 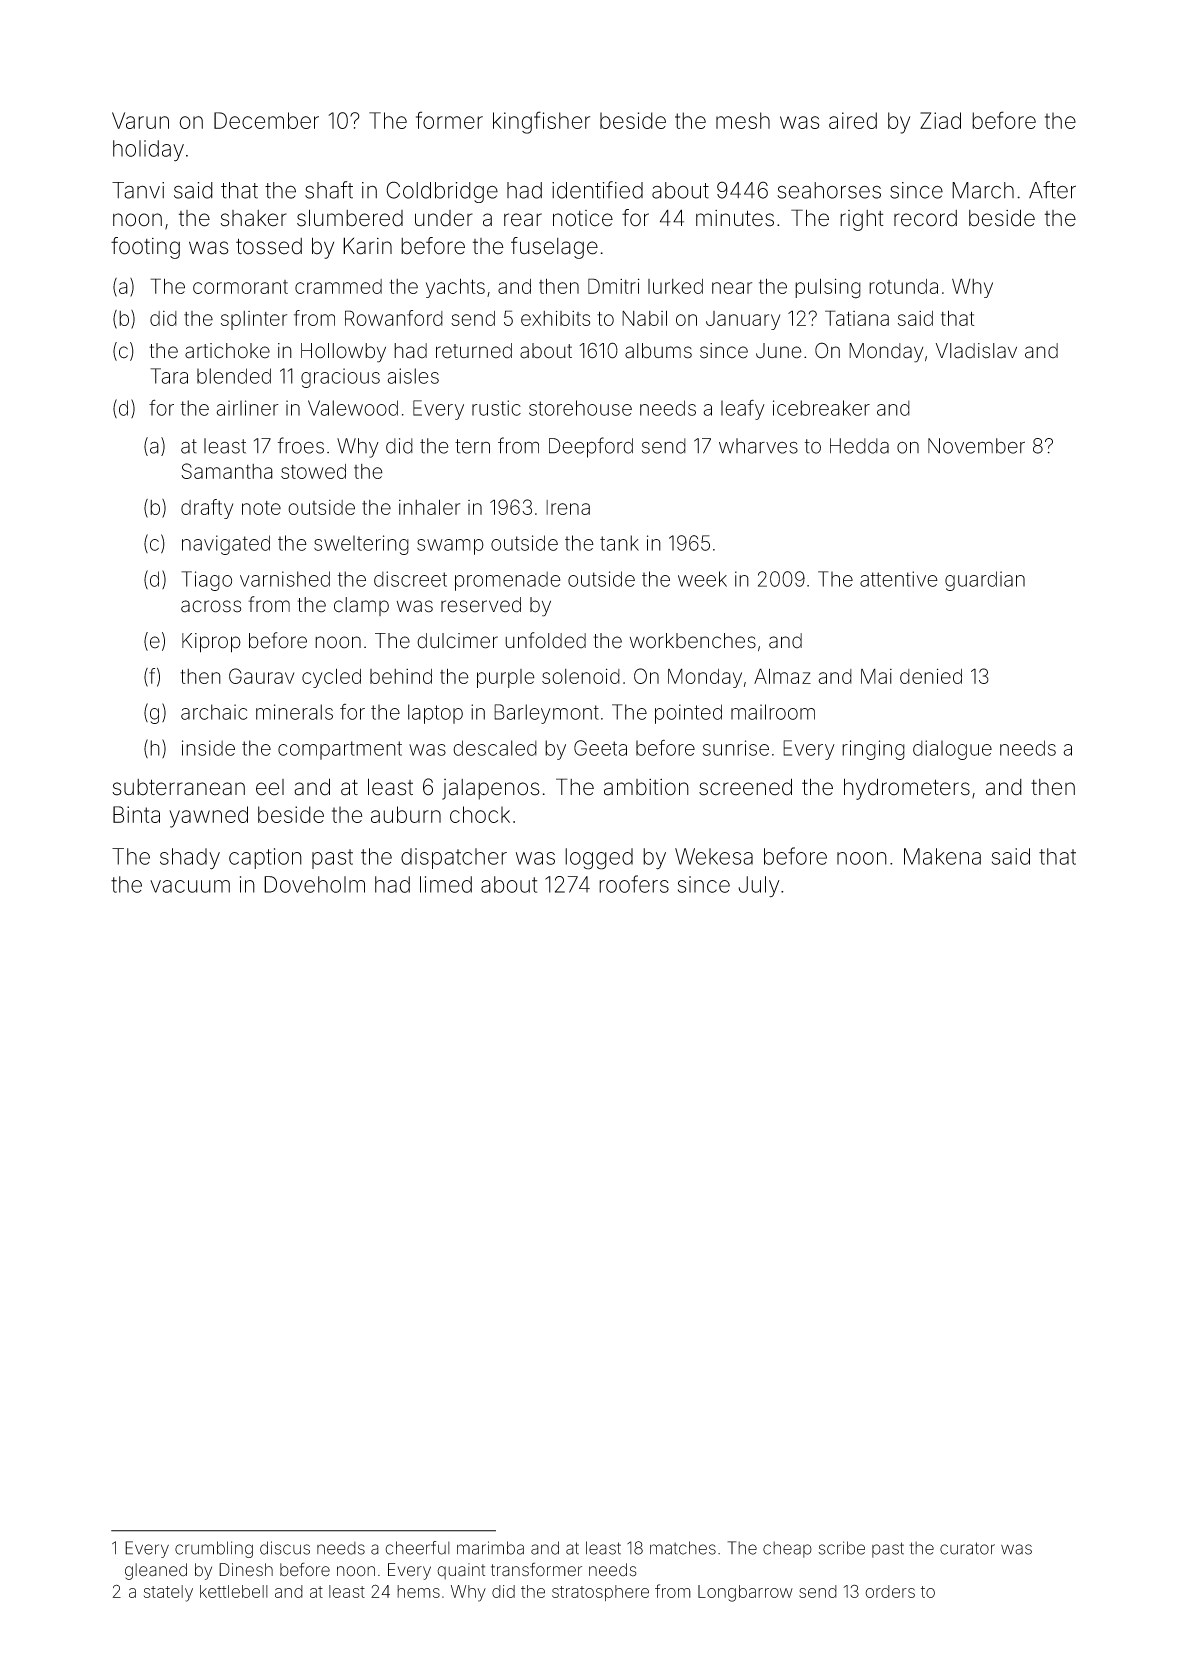 What do you see at coordinates (190, 859) in the image?
I see `shady` at bounding box center [190, 859].
